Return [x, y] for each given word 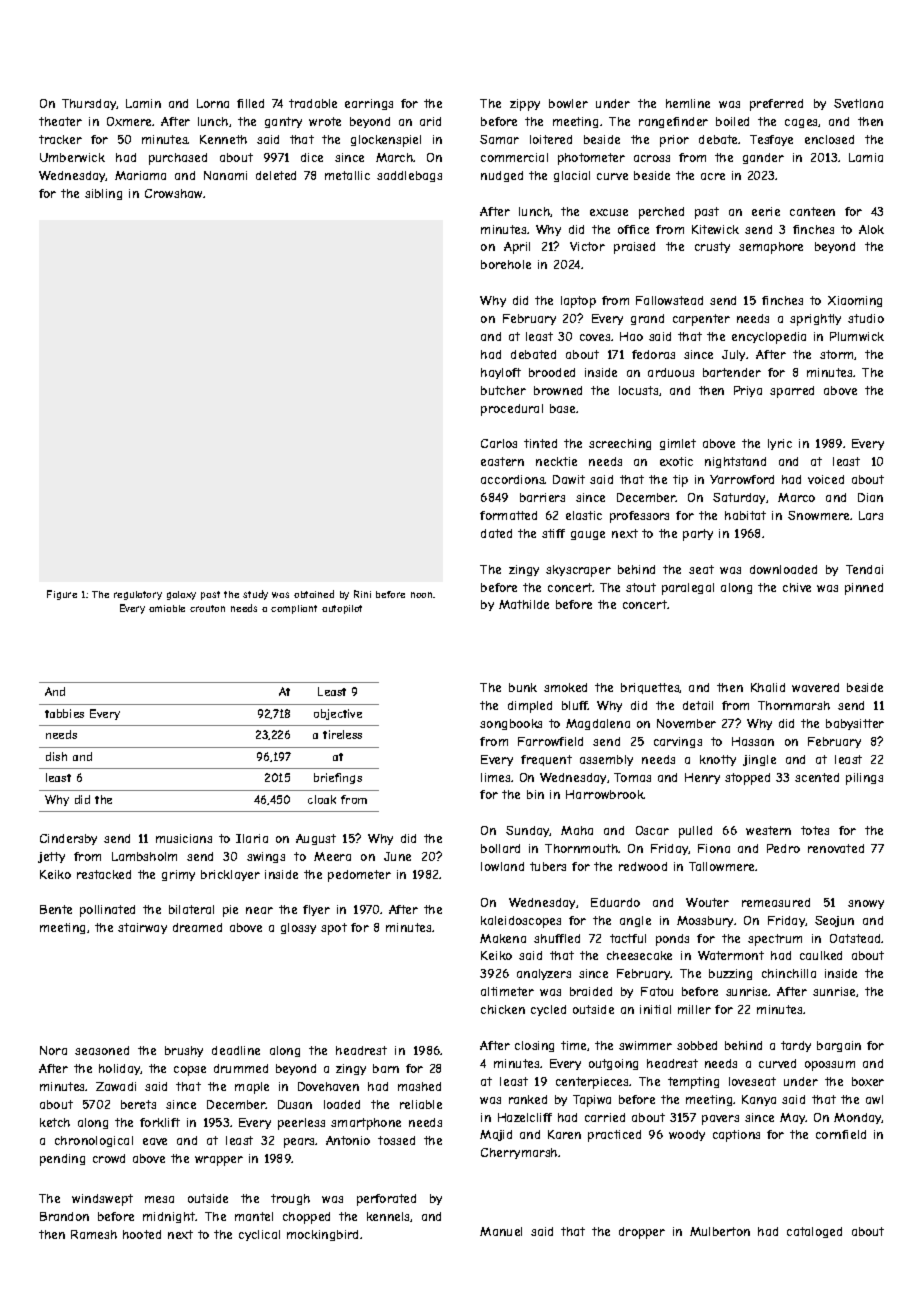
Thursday [89, 104]
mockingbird [322, 1235]
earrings [369, 104]
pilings [864, 779]
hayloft [501, 373]
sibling [103, 194]
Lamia [866, 157]
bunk [523, 687]
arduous [671, 372]
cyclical [259, 1235]
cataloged [814, 1232]
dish [56, 756]
